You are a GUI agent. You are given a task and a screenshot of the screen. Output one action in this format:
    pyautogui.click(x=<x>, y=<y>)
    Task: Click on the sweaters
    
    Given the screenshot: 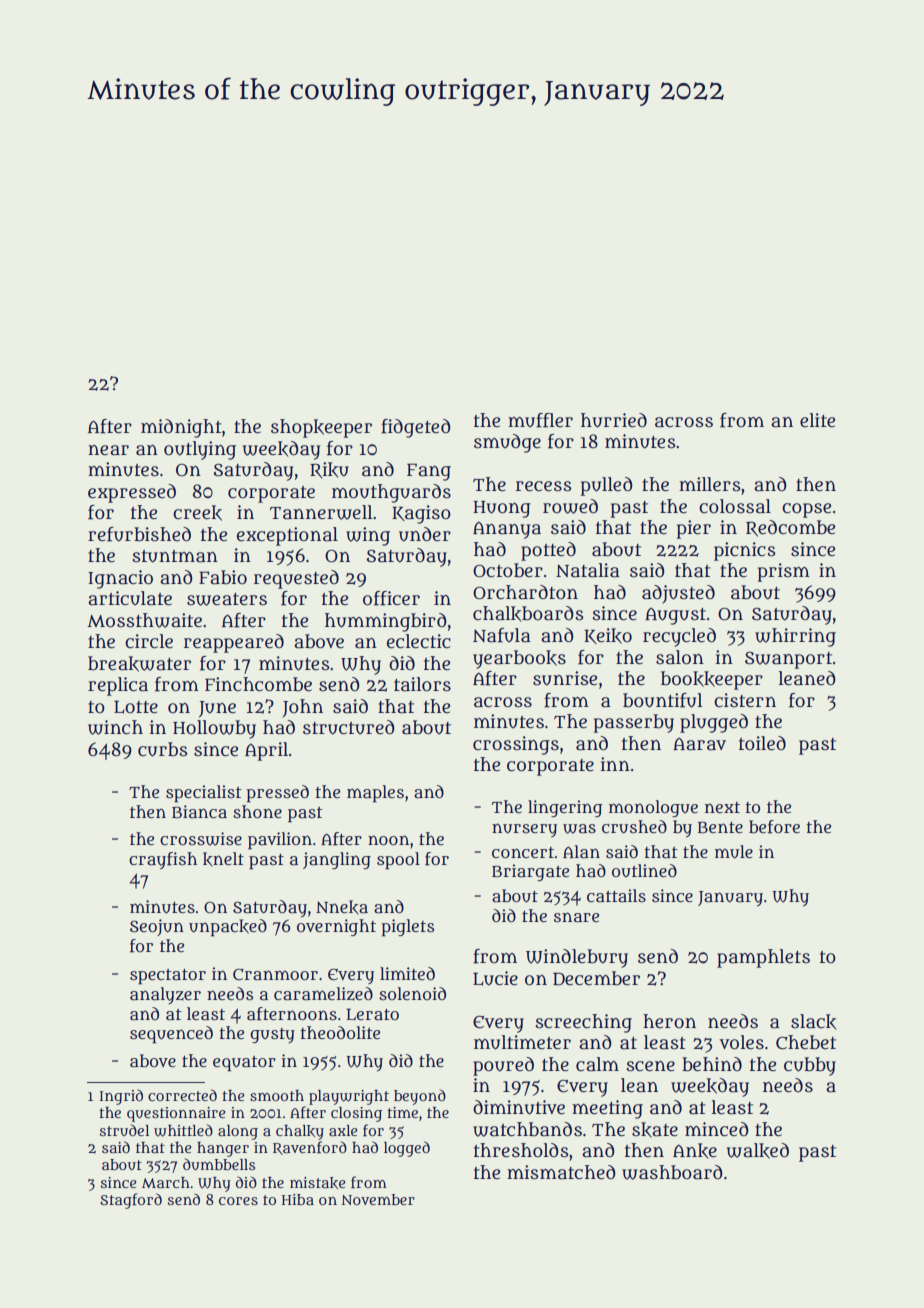 What is the action you would take?
    pyautogui.click(x=227, y=599)
